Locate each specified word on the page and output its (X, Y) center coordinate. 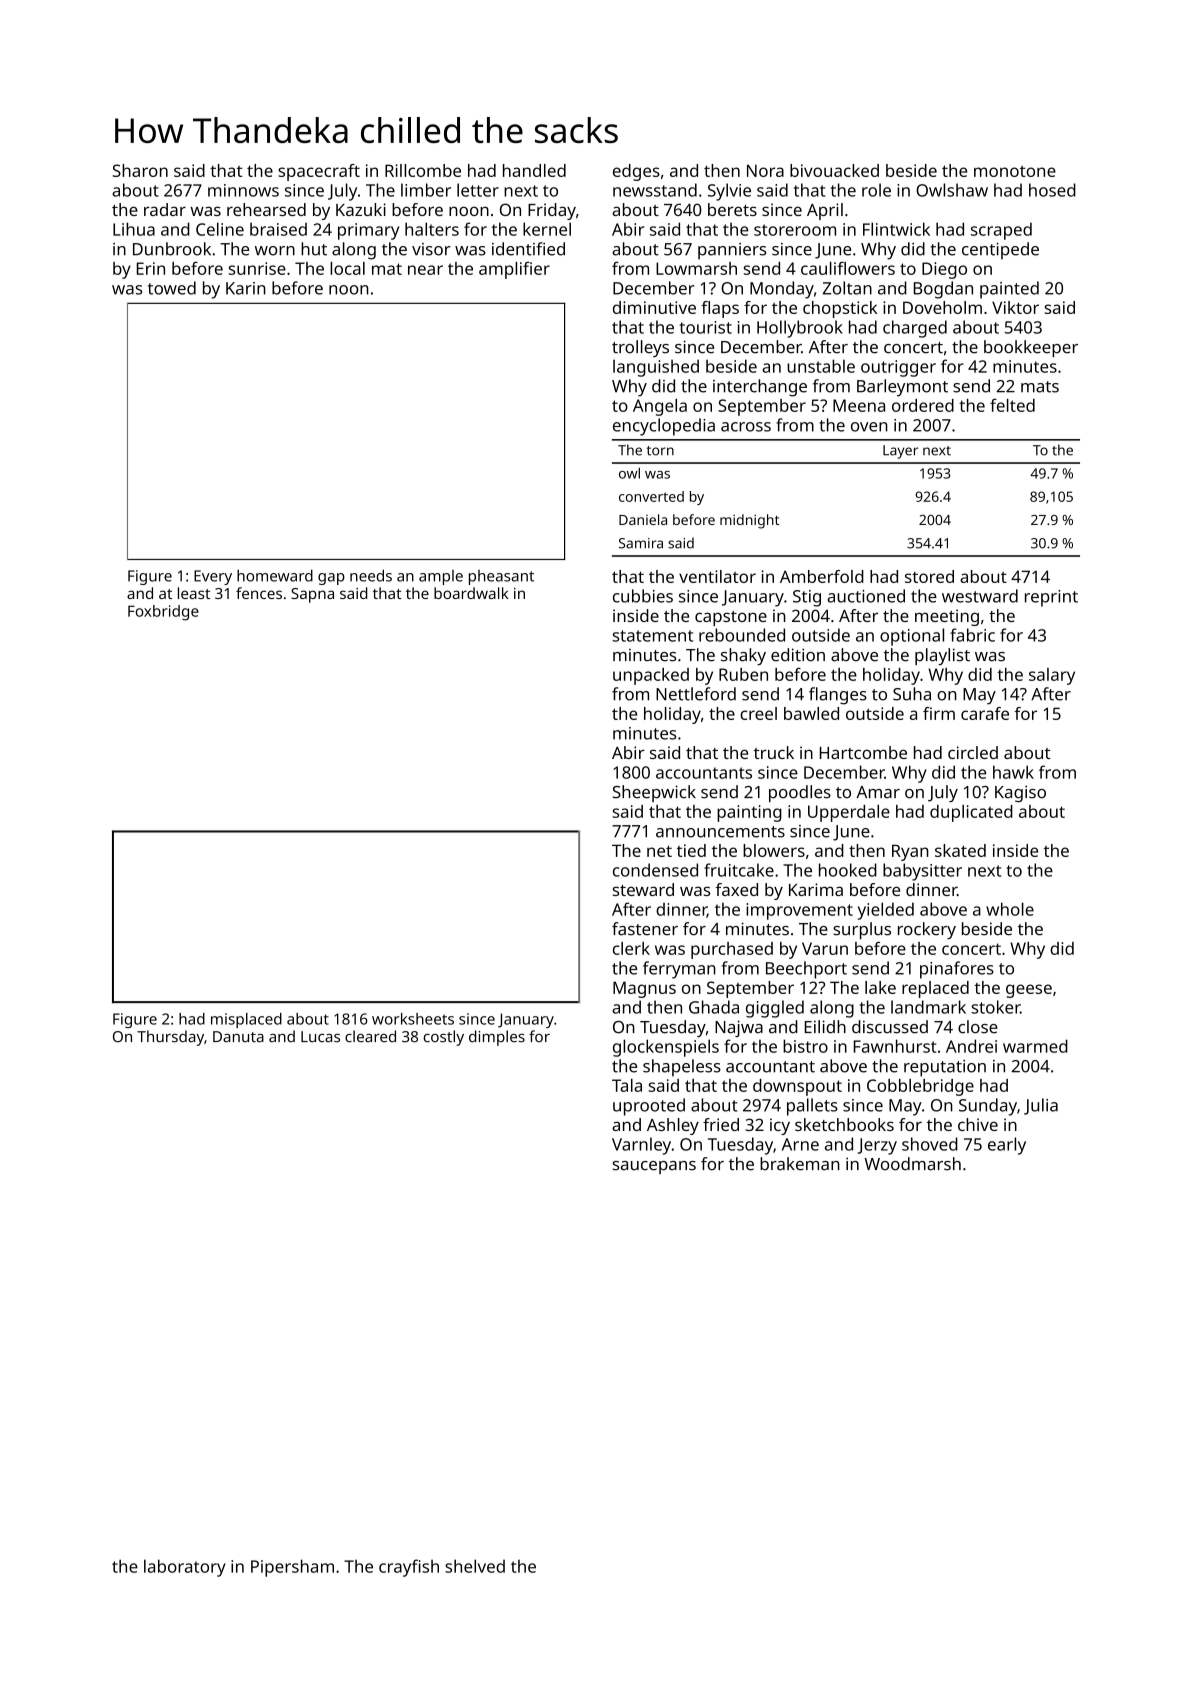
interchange (760, 388)
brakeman (800, 1164)
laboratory (185, 1568)
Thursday (170, 1038)
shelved (475, 1566)
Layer (900, 452)
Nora (765, 170)
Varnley (641, 1146)
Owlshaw (952, 190)
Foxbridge (163, 613)
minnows (243, 190)
